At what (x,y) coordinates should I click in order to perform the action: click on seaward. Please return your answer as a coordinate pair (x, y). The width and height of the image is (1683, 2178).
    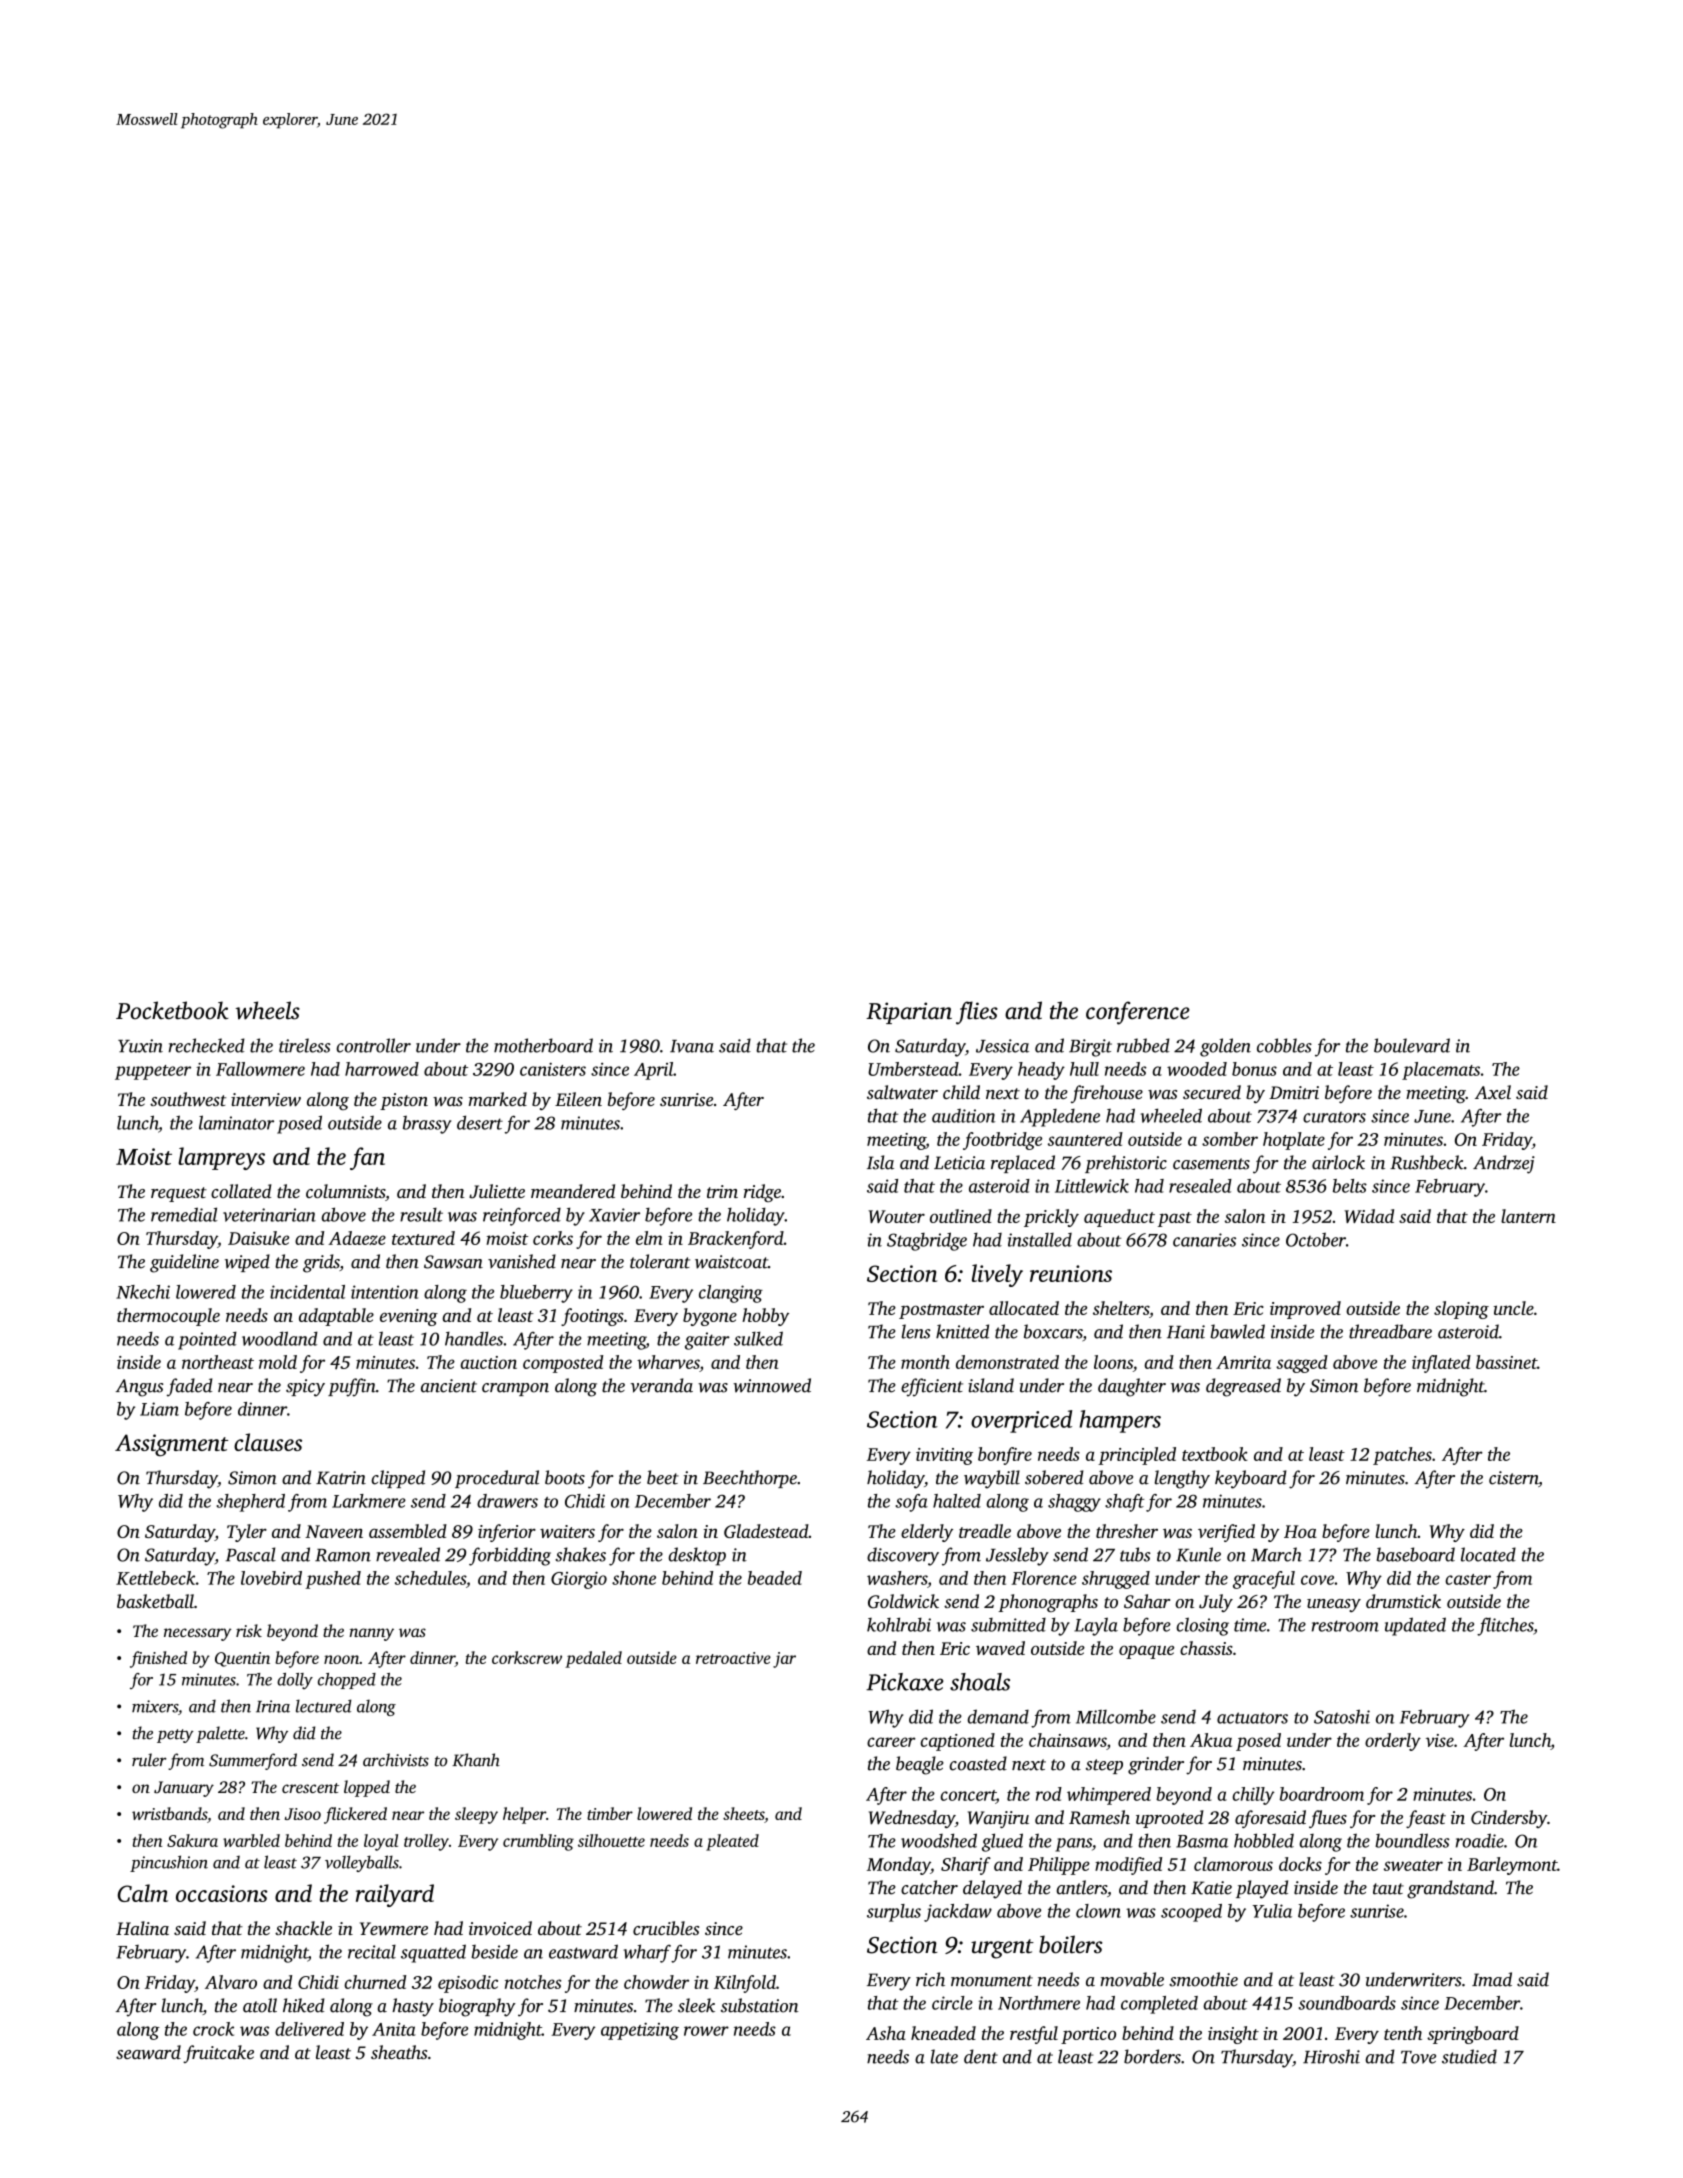
    Looking at the image, I should click on (148, 2052).
